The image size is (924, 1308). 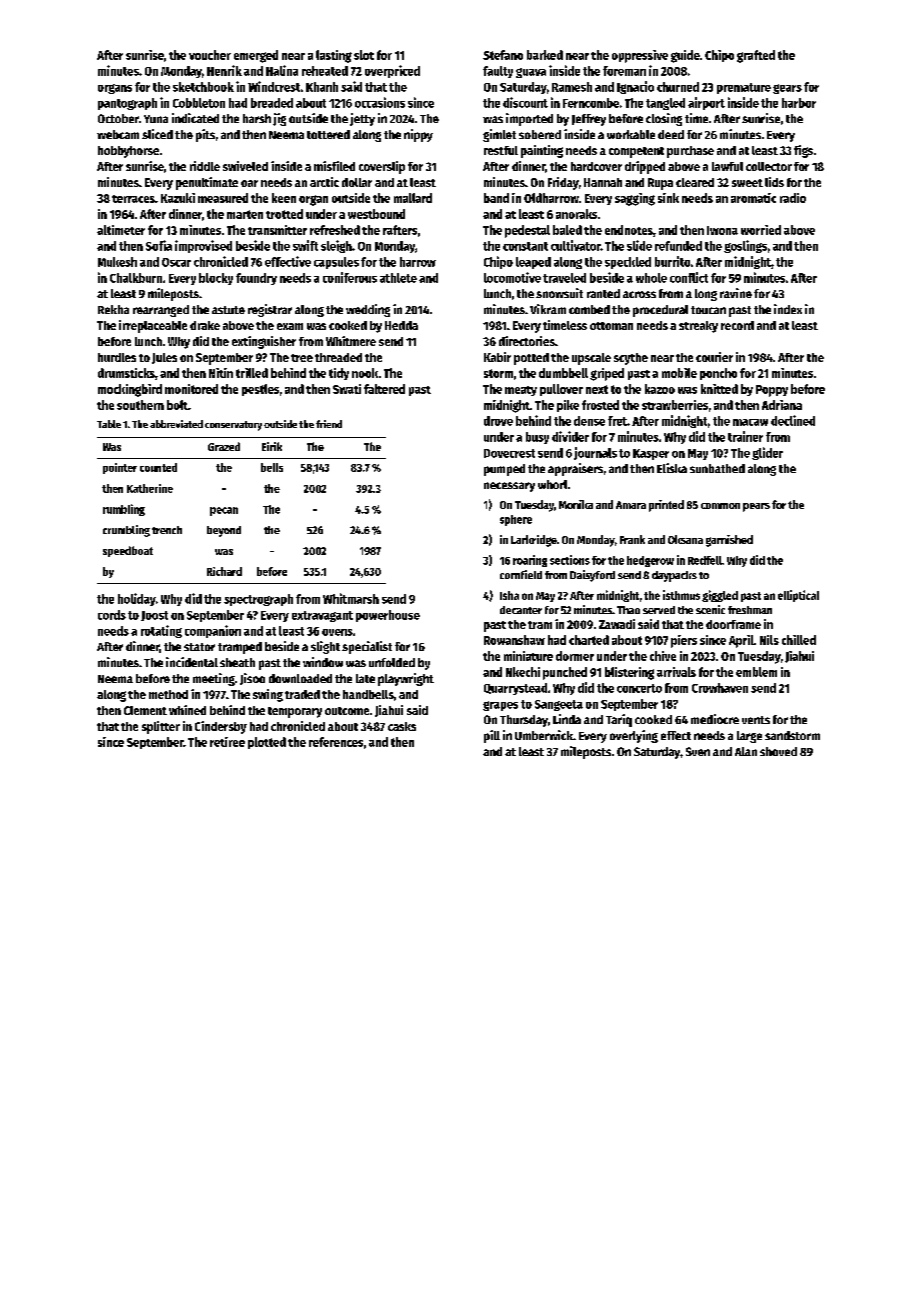 I want to click on voucher, so click(x=210, y=55).
